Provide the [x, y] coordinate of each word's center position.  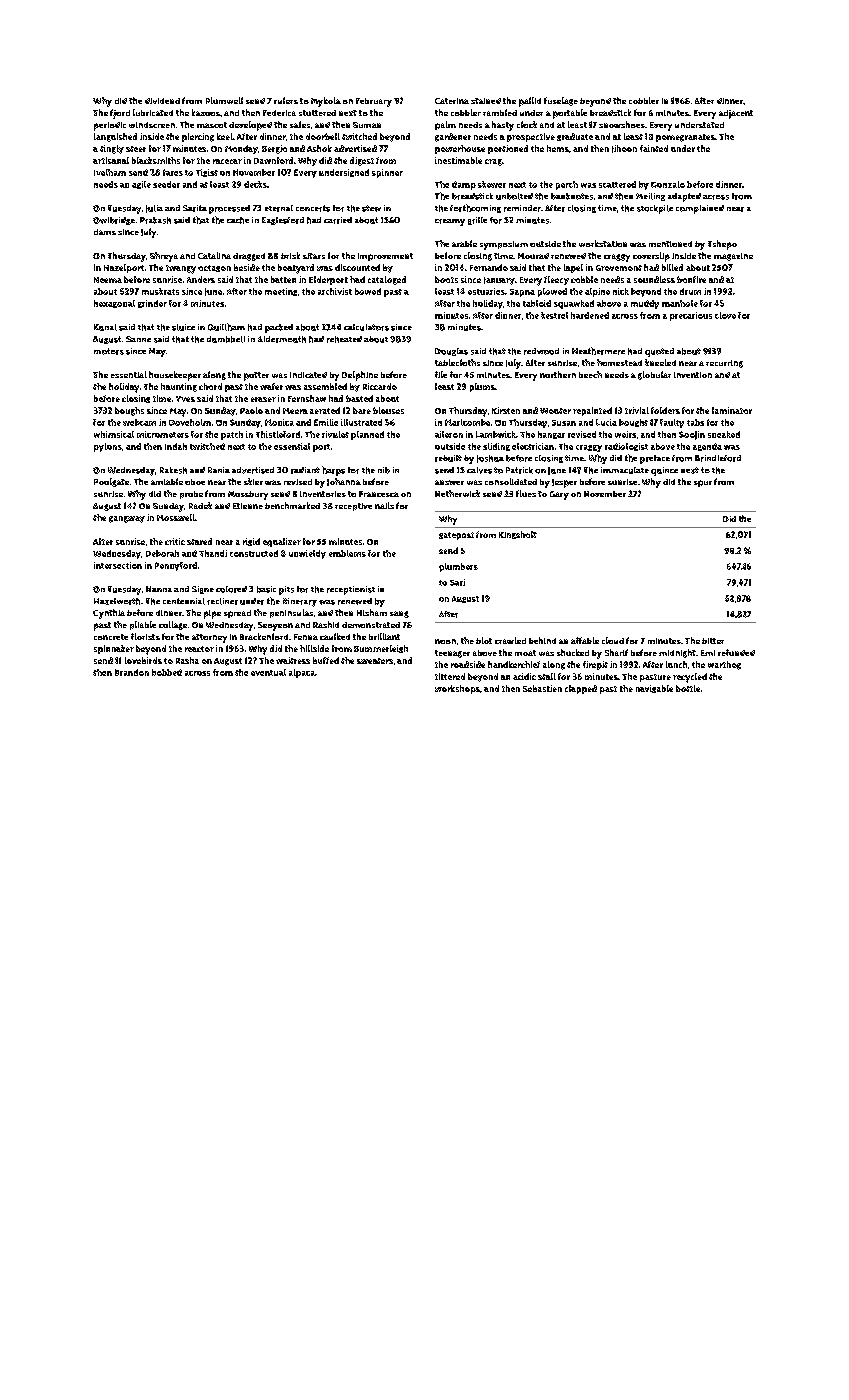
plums [482, 387]
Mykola [326, 102]
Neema [108, 280]
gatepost [456, 536]
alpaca [302, 673]
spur [703, 483]
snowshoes [622, 124]
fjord [120, 114]
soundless [654, 279]
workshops [457, 689]
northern [558, 374]
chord [210, 386]
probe [191, 495]
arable [464, 243]
